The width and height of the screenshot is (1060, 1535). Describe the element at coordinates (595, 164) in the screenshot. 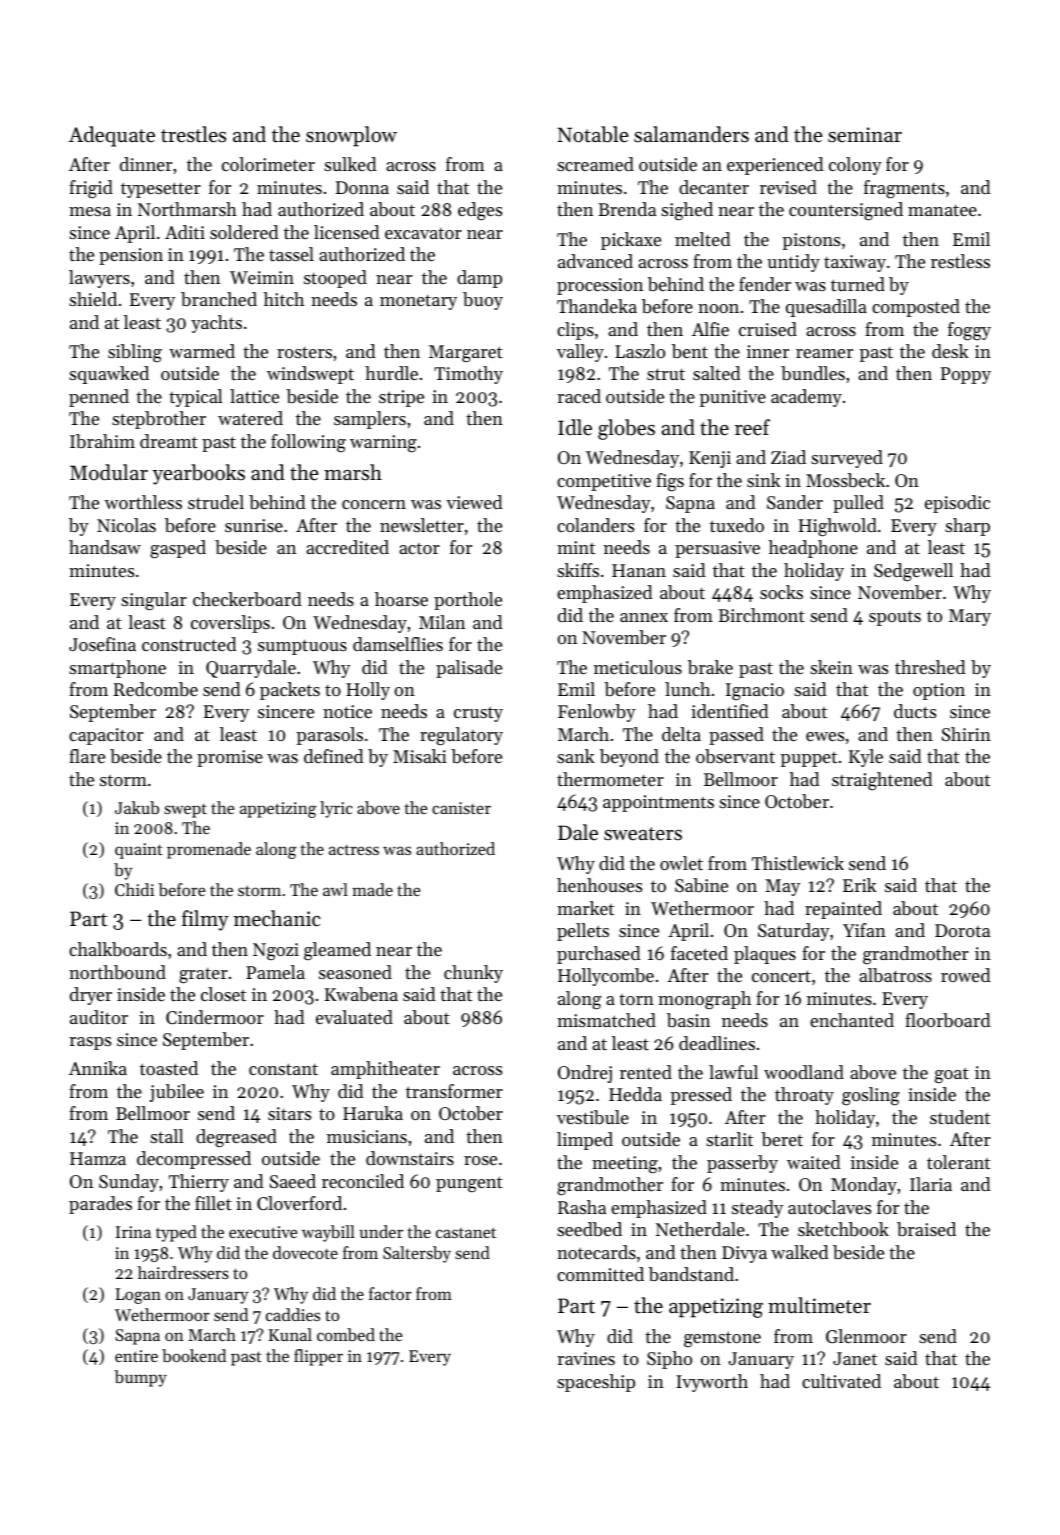

I see `screamed` at that location.
